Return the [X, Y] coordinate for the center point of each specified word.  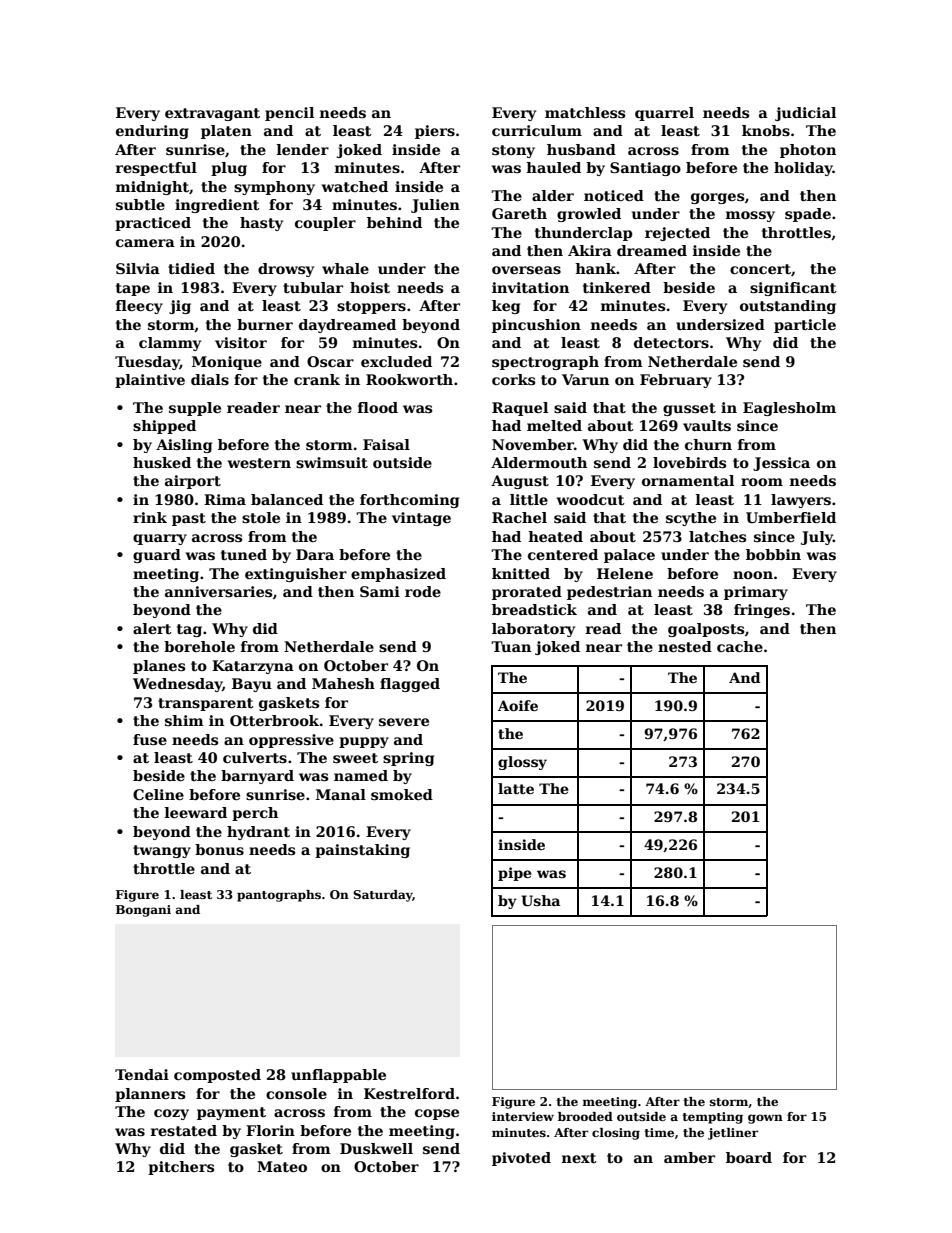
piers [435, 132]
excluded [396, 361]
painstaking [362, 851]
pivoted [521, 1159]
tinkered [617, 287]
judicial [805, 114]
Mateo [282, 1166]
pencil [289, 114]
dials [210, 379]
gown [765, 1119]
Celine [158, 794]
